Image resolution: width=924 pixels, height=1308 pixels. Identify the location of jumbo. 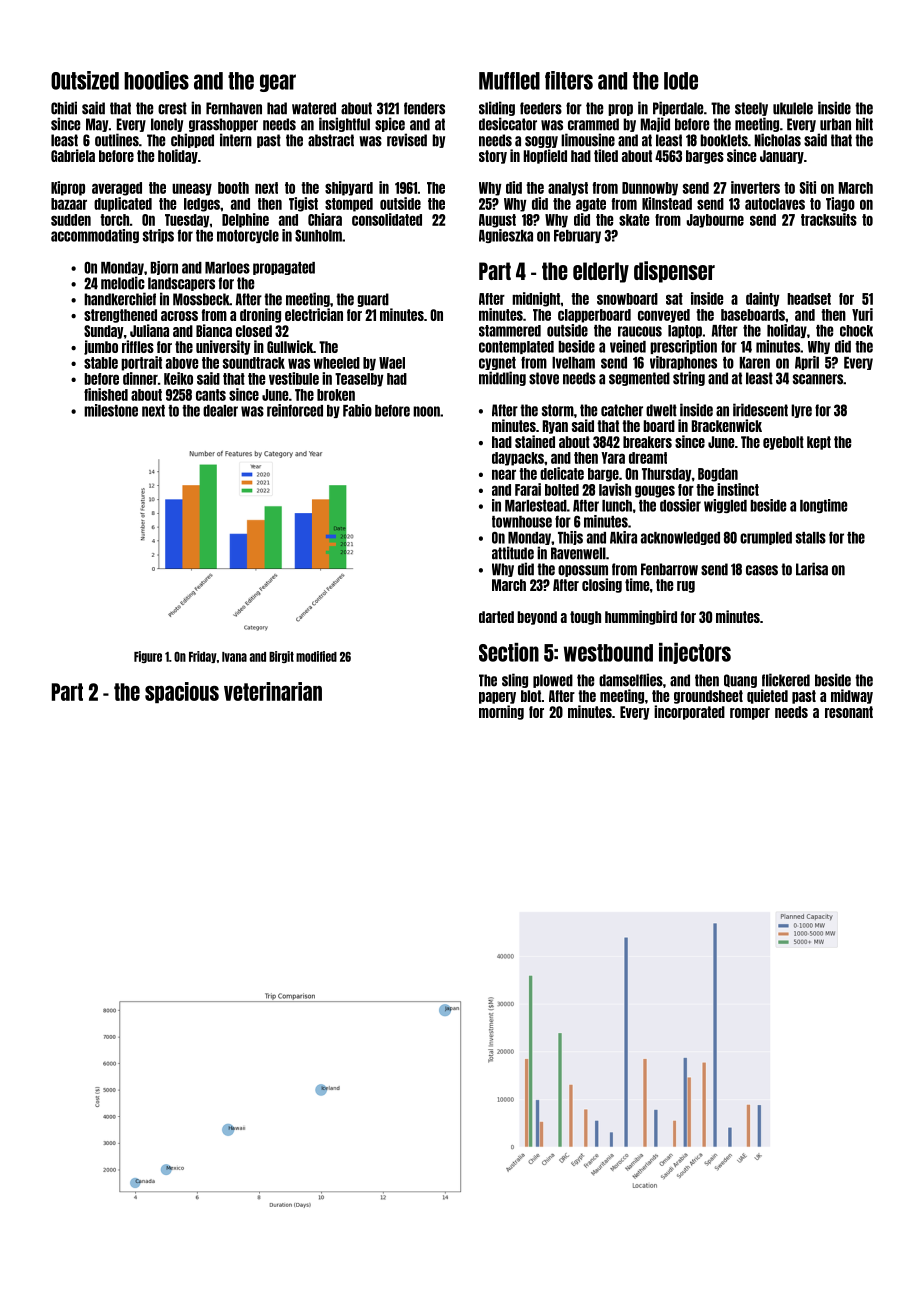
(101, 347).
